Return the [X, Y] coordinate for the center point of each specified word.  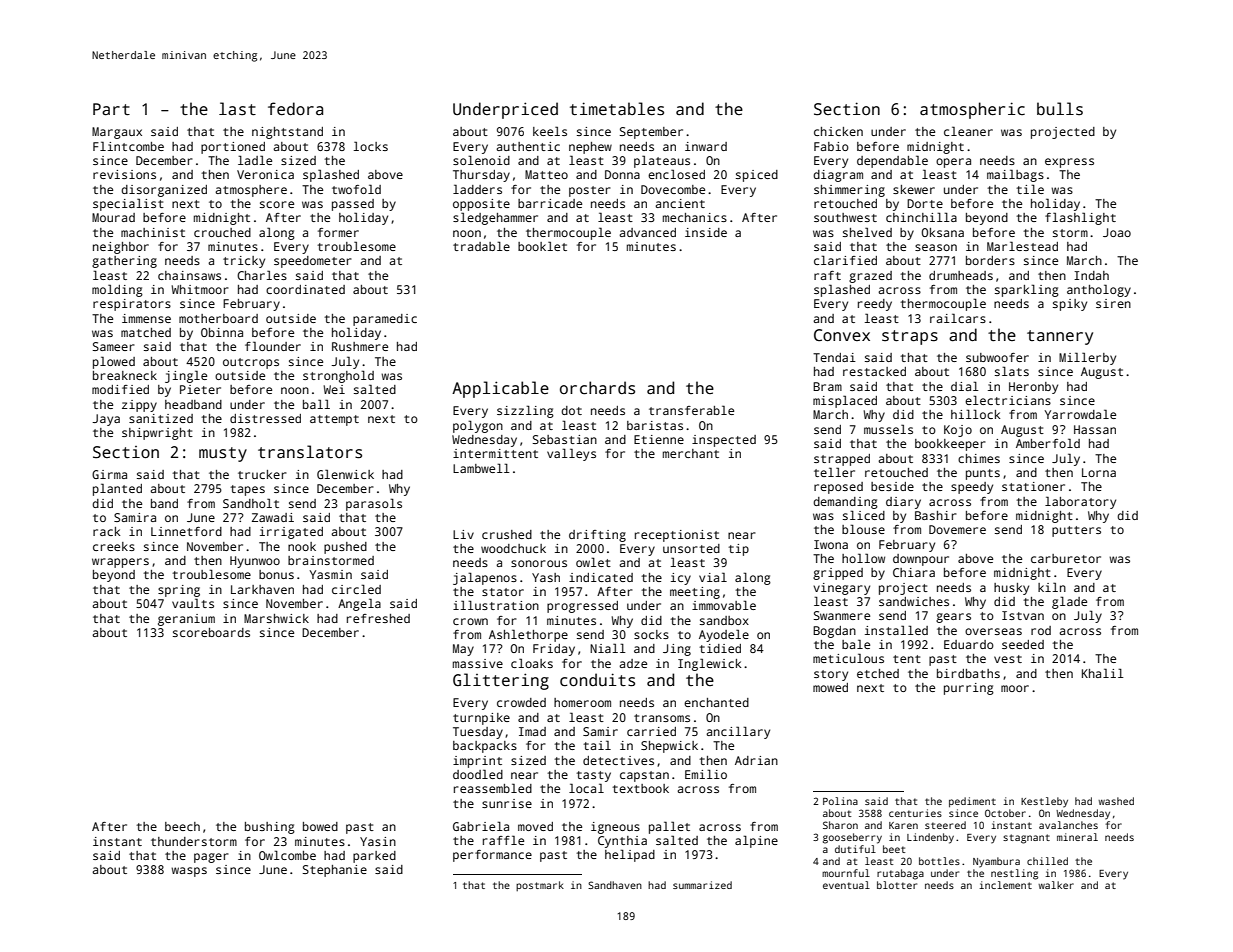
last [237, 109]
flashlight [1080, 218]
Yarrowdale [1080, 414]
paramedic [385, 320]
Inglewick [709, 664]
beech [182, 826]
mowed [830, 687]
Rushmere [360, 346]
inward [706, 146]
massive [478, 663]
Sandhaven [615, 885]
